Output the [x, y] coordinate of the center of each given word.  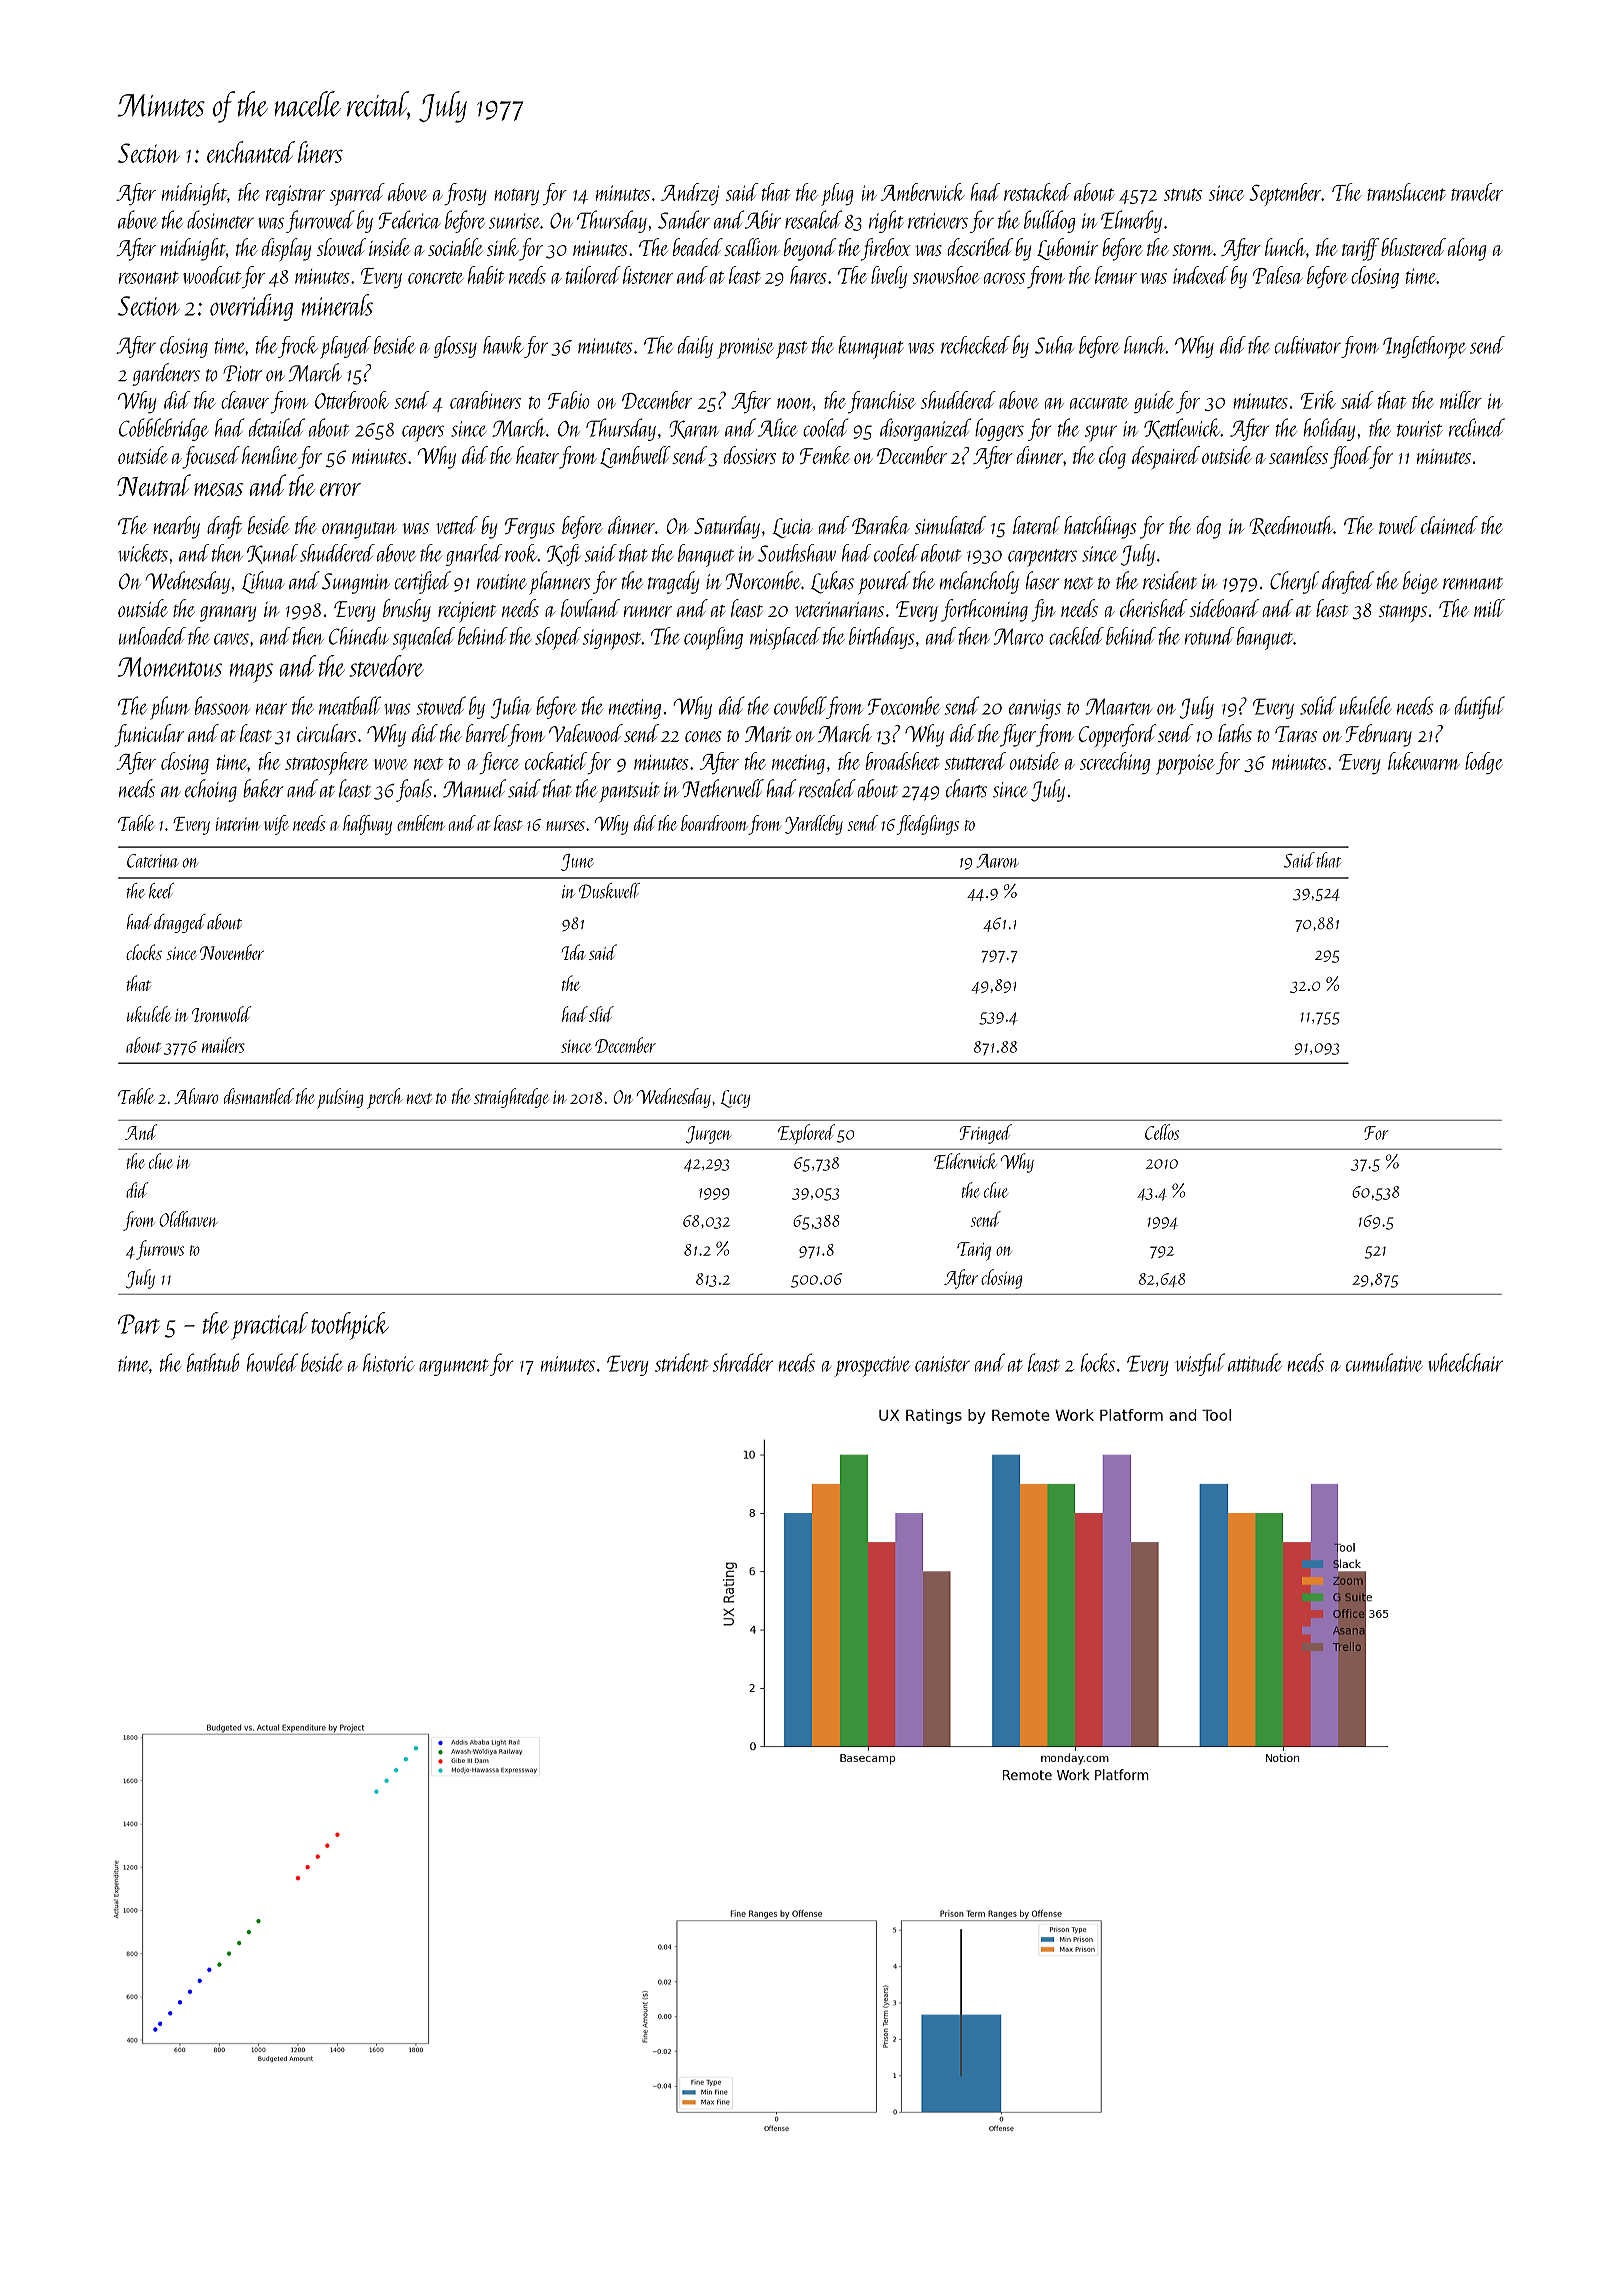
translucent [1406, 192]
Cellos [1162, 1132]
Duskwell [609, 891]
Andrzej [690, 194]
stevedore [386, 666]
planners [559, 583]
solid [1318, 705]
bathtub [213, 1362]
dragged [180, 923]
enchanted [251, 152]
